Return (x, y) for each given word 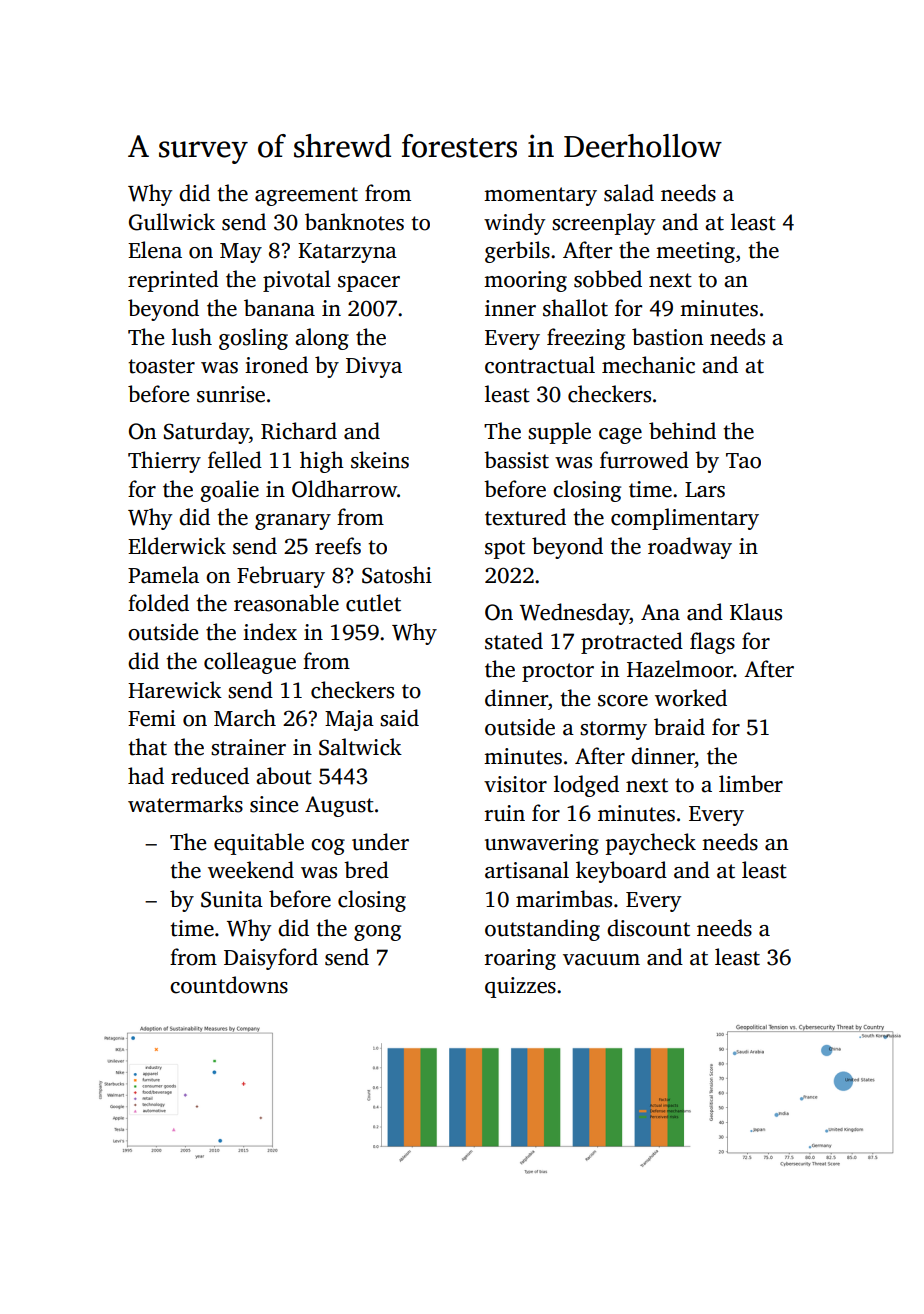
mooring (525, 281)
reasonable (286, 603)
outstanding (542, 930)
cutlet (373, 603)
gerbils (517, 252)
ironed (276, 365)
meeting (695, 252)
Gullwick (172, 222)
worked (691, 698)
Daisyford (271, 959)
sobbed (608, 279)
